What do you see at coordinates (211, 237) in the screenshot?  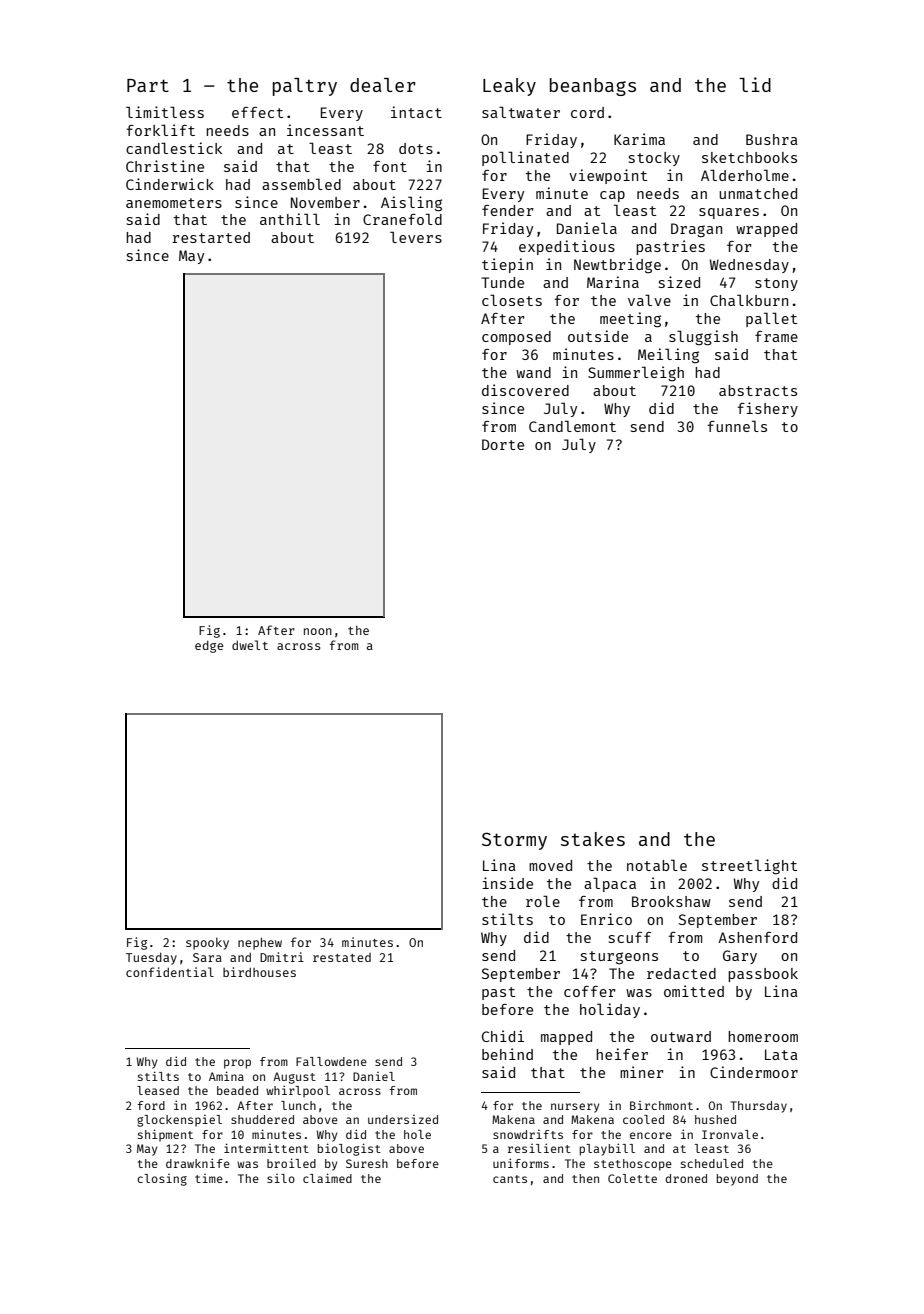 I see `restarted` at bounding box center [211, 237].
